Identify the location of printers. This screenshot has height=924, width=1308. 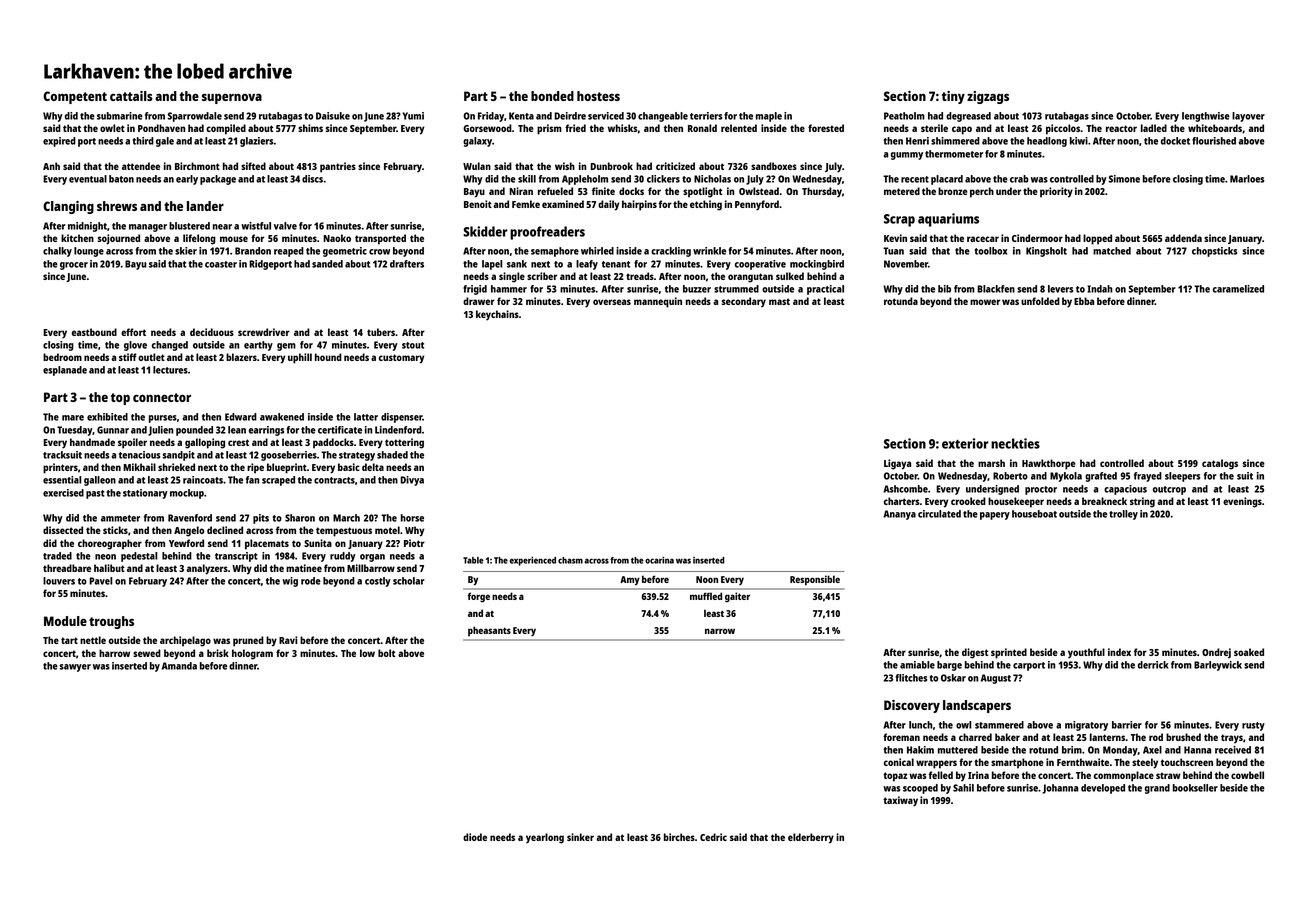
(60, 468).
